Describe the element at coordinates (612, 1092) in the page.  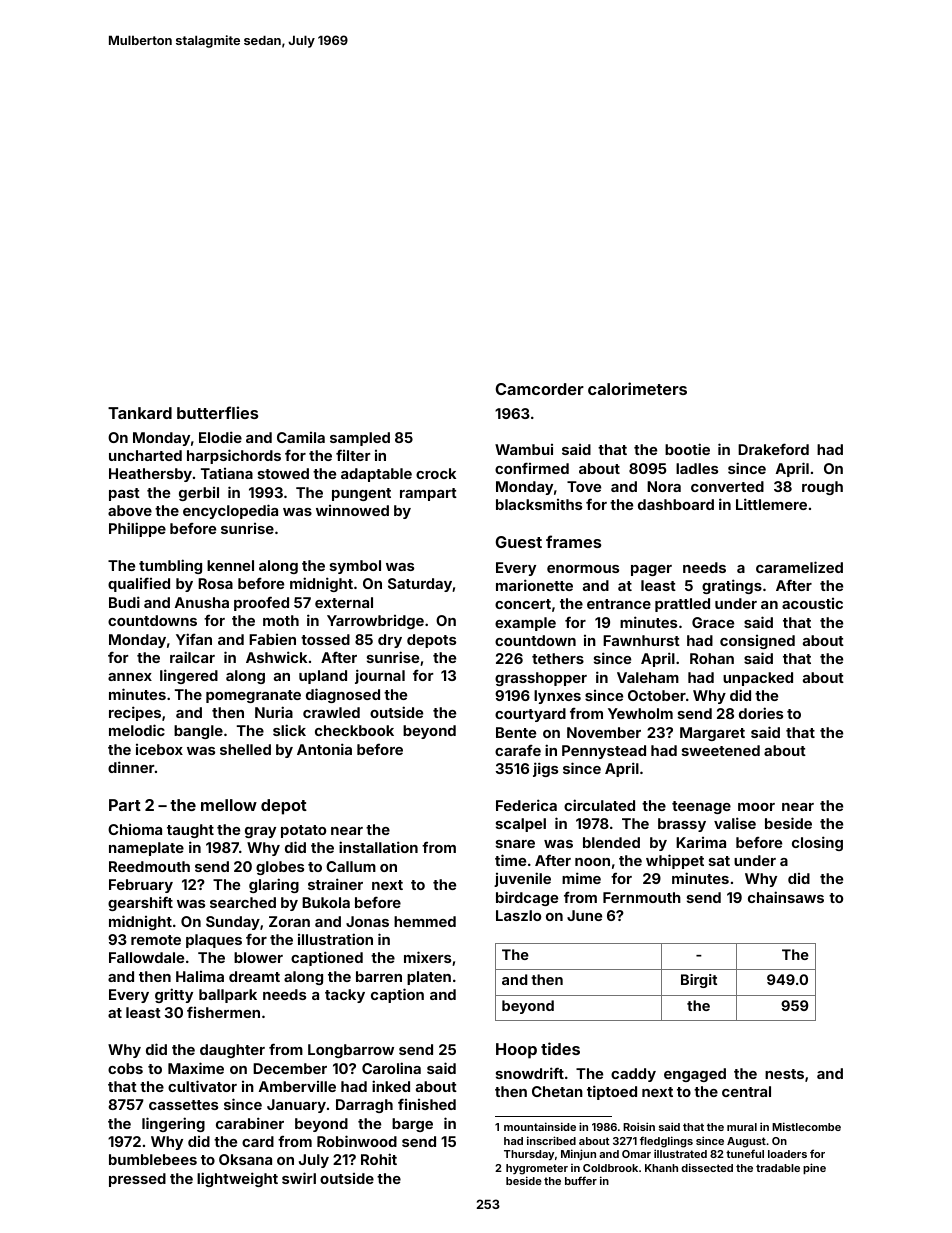
I see `tiptoed` at that location.
